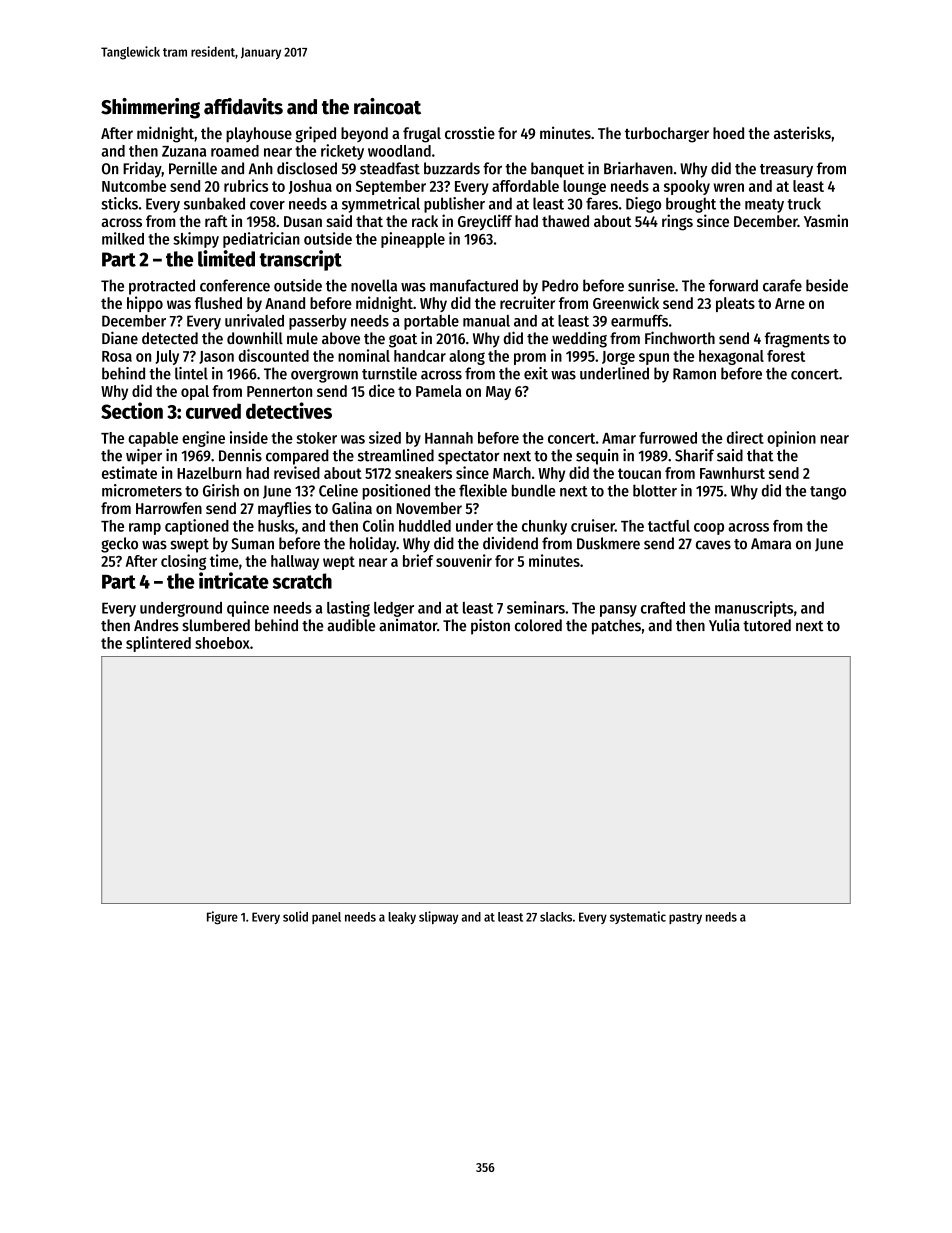  What do you see at coordinates (145, 304) in the screenshot?
I see `hippo` at bounding box center [145, 304].
